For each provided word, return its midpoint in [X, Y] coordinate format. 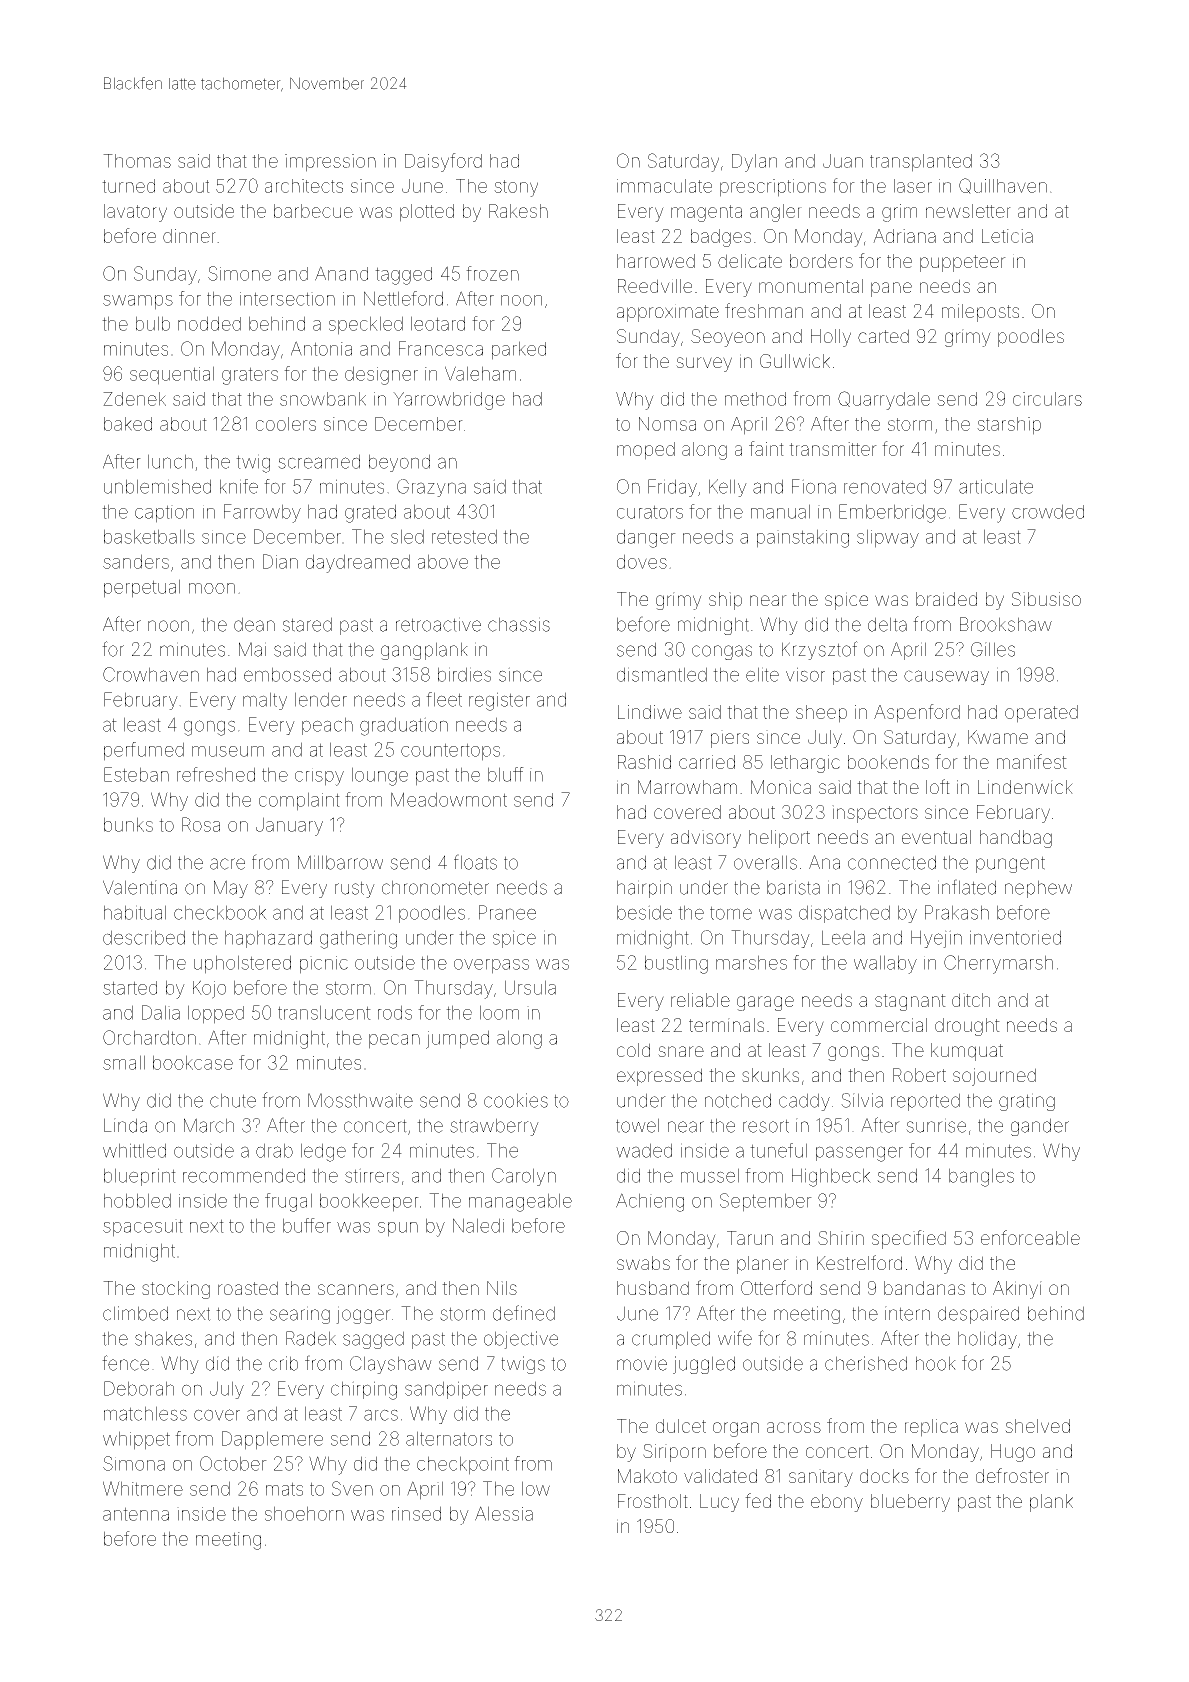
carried [707, 762]
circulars [1047, 399]
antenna [136, 1514]
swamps [138, 302]
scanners [356, 1289]
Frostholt [653, 1501]
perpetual [142, 588]
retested [464, 536]
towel [637, 1125]
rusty [355, 889]
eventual [936, 837]
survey [704, 364]
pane [891, 289]
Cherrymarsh [998, 964]
